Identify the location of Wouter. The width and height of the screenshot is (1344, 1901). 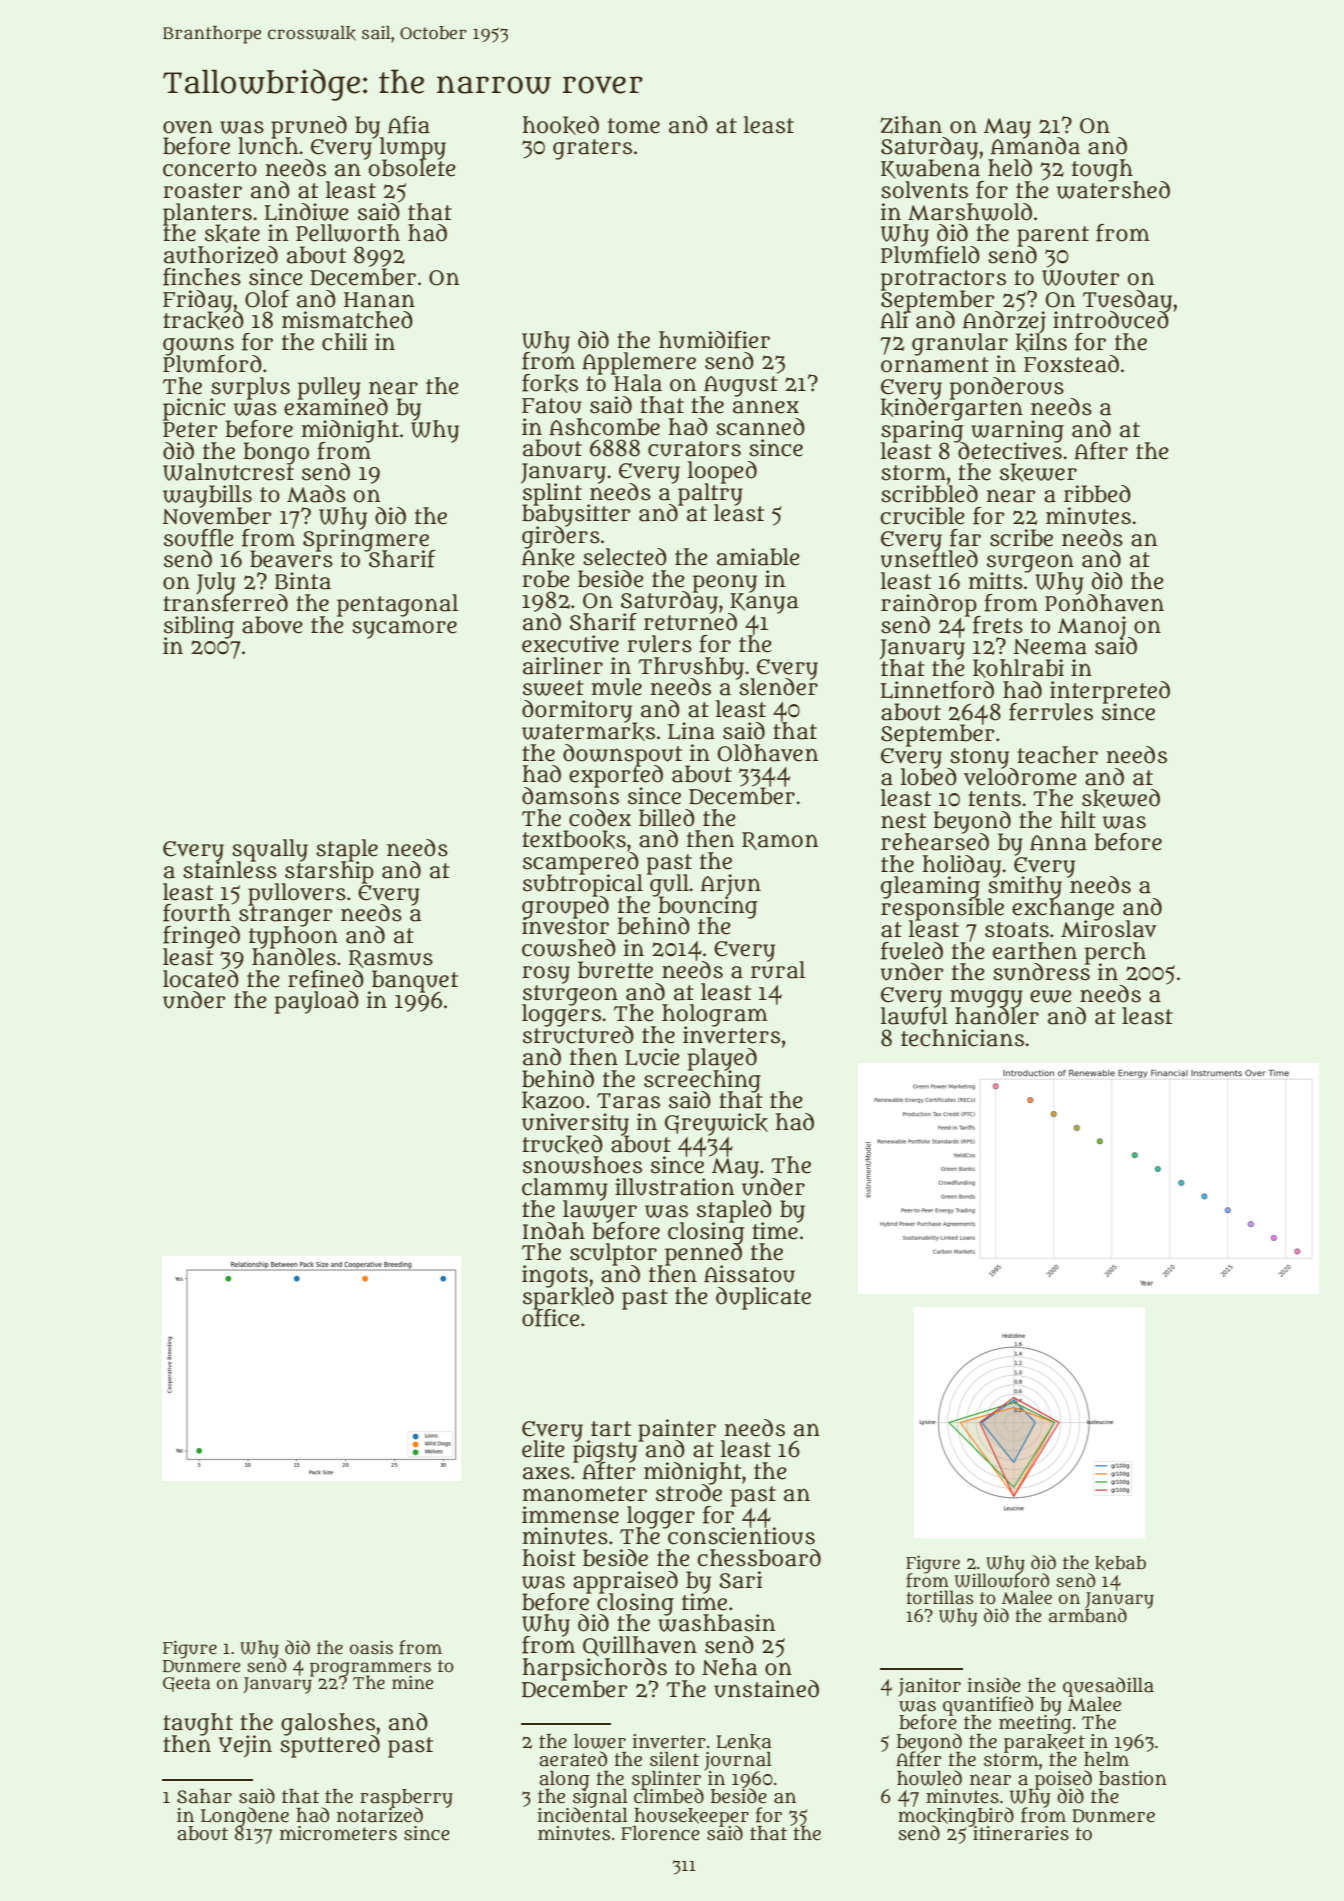
(1081, 278).
